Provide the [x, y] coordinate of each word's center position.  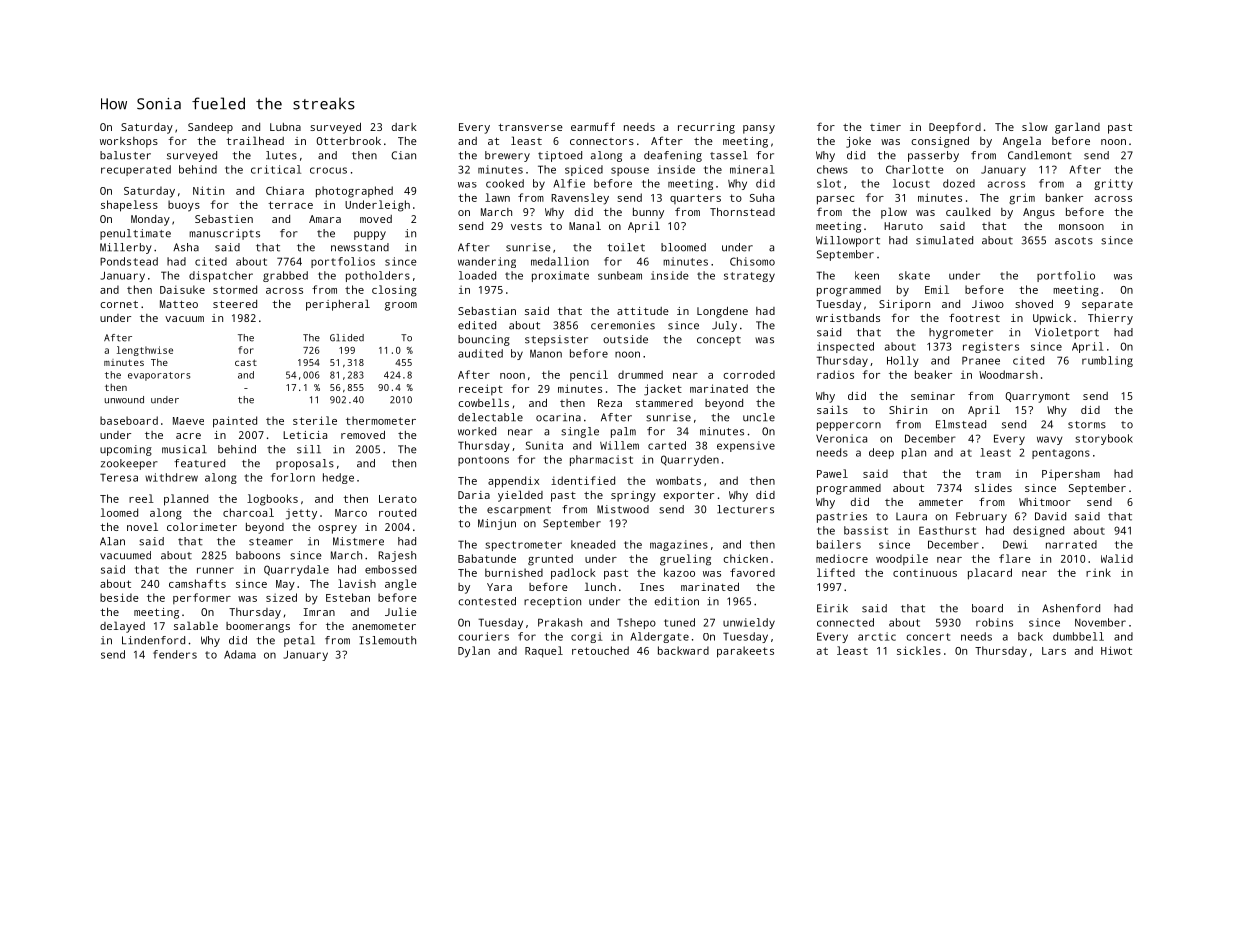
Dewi [1015, 544]
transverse [530, 127]
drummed [640, 374]
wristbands [848, 317]
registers [991, 347]
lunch [600, 586]
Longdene [722, 312]
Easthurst [947, 530]
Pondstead [129, 261]
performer [202, 598]
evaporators [159, 376]
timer [885, 127]
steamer [271, 542]
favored [752, 572]
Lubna [285, 127]
